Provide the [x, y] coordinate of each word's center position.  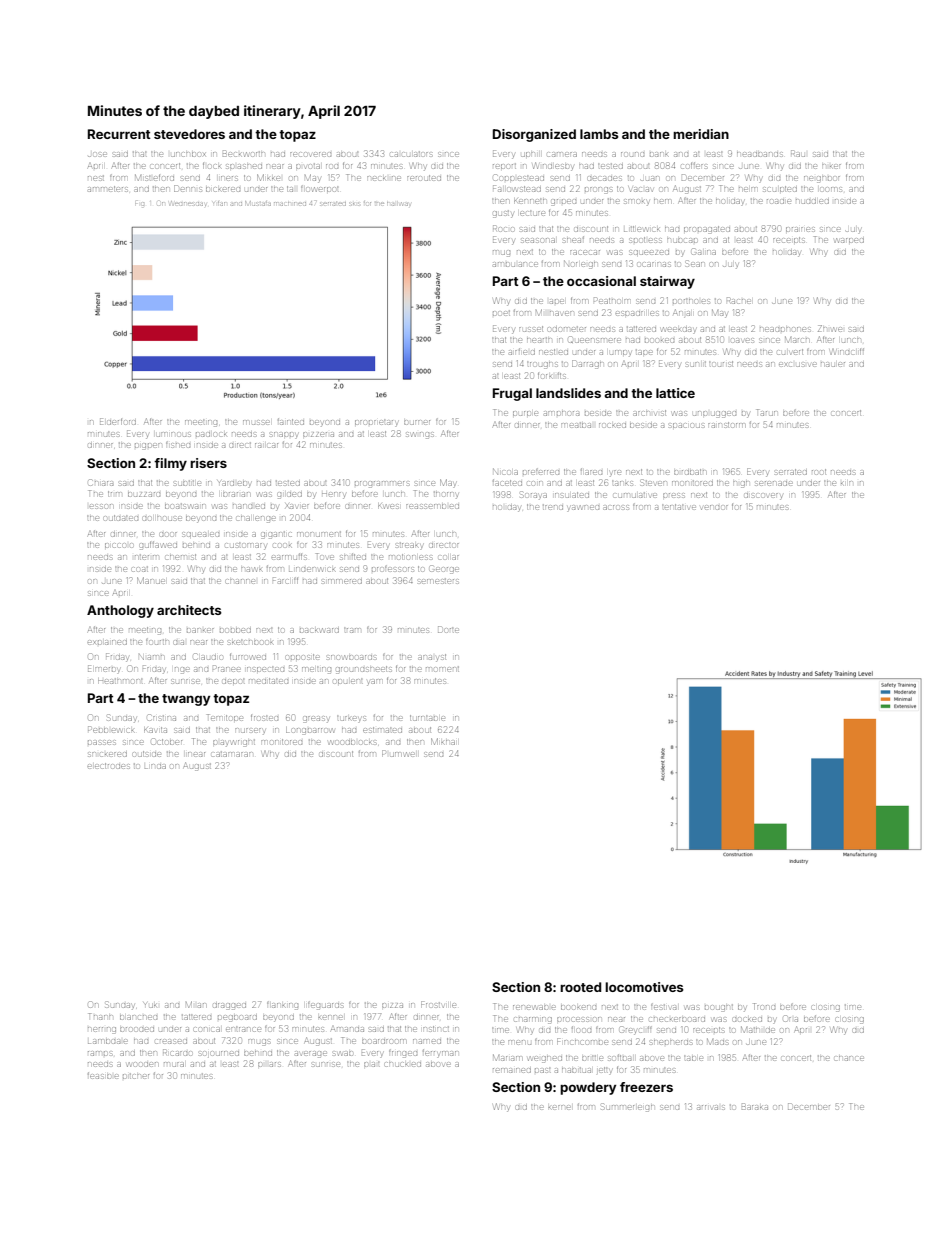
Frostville [438, 1004]
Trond [764, 1006]
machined [290, 204]
